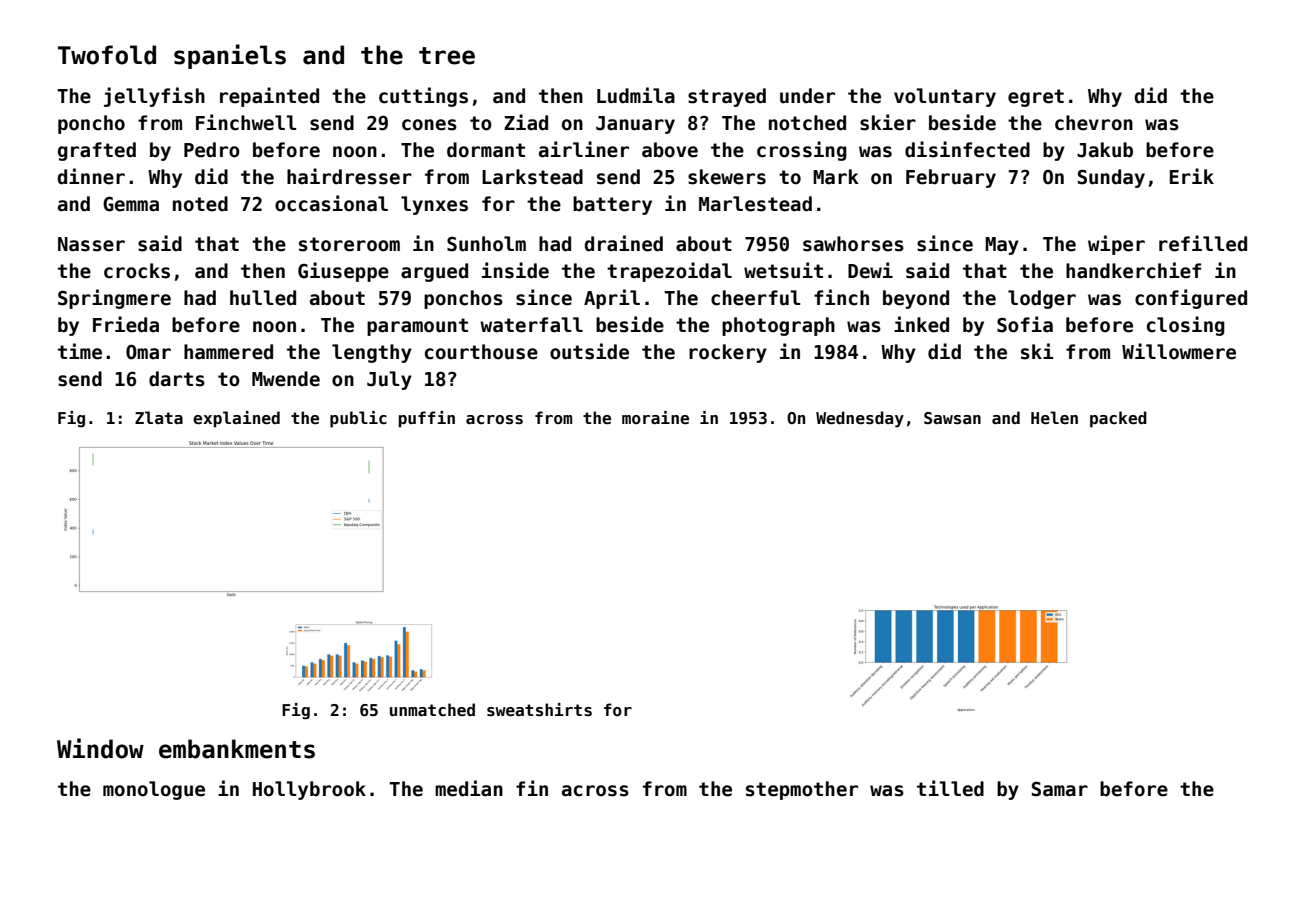  Describe the element at coordinates (432, 709) in the screenshot. I see `unmatched` at that location.
